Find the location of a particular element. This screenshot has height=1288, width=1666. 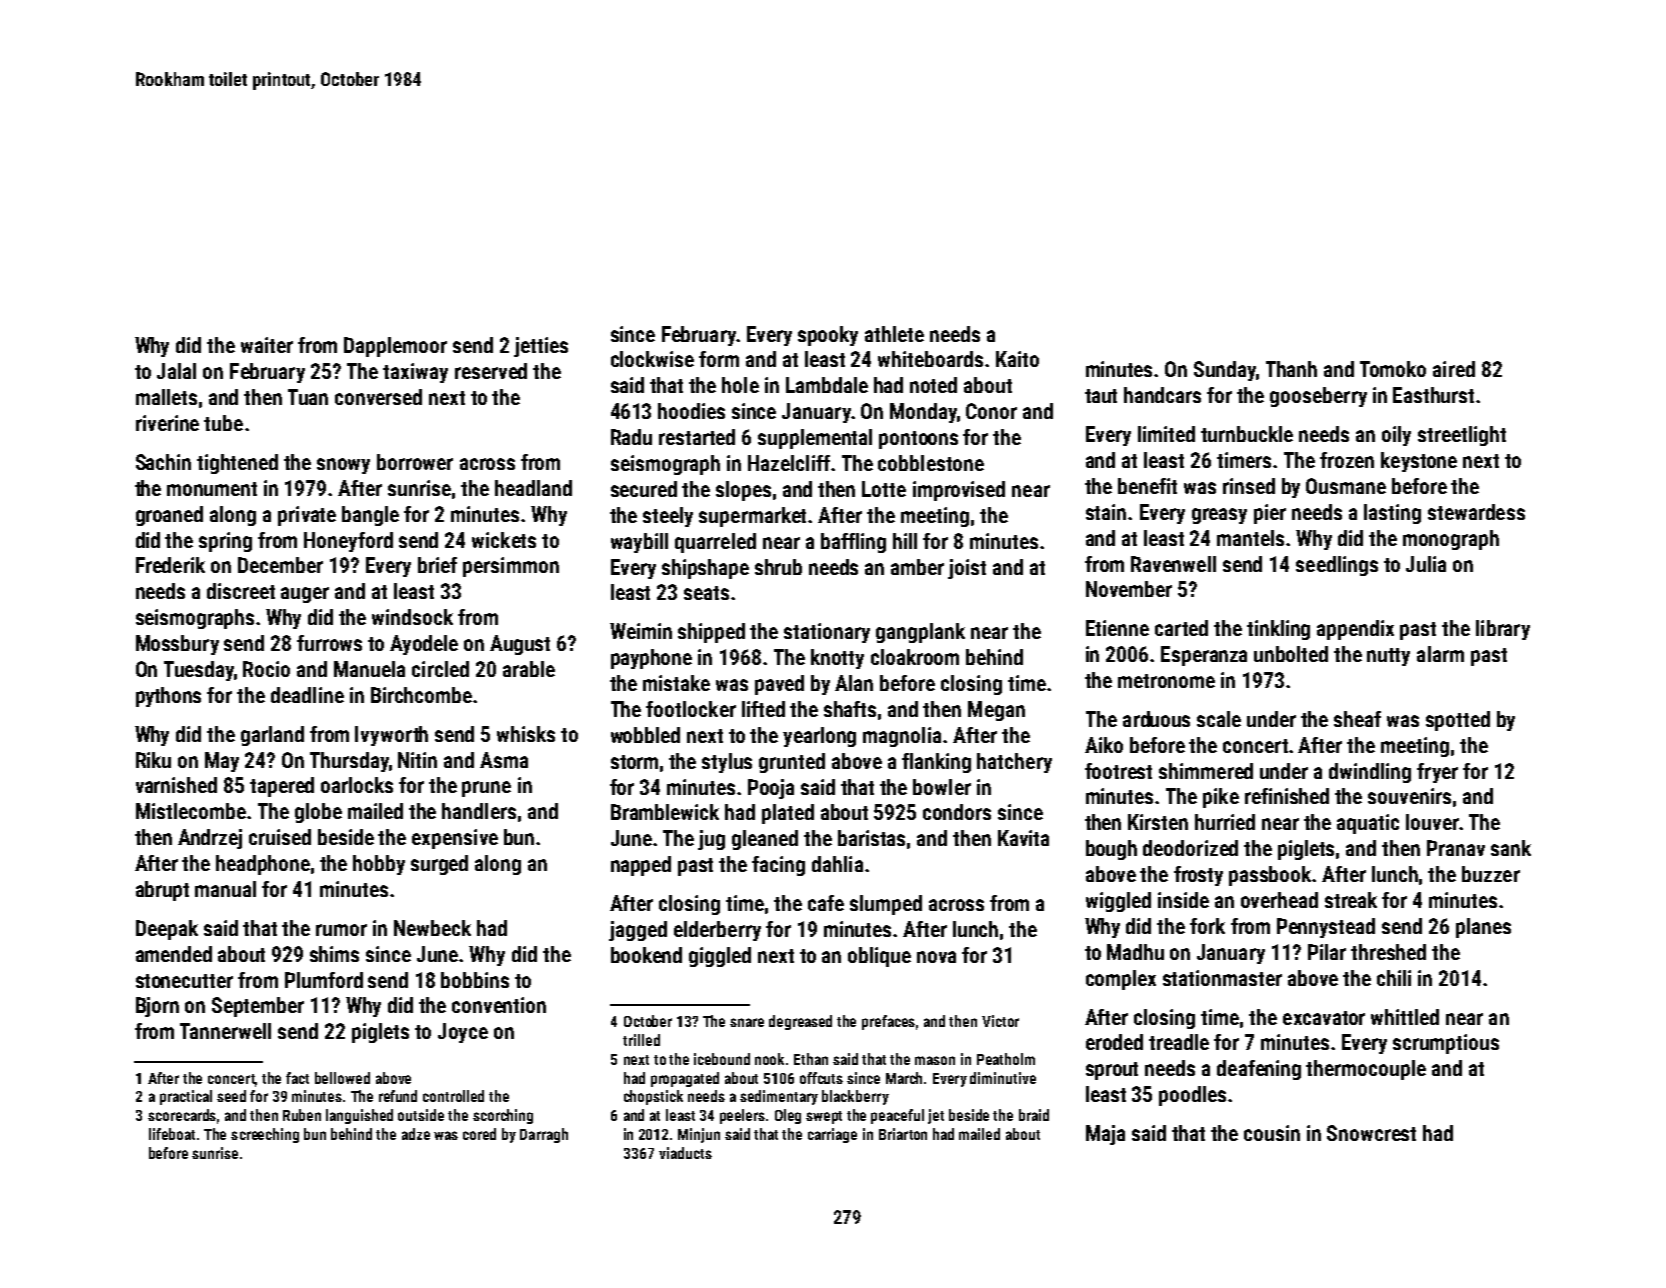

waiter is located at coordinates (267, 345).
